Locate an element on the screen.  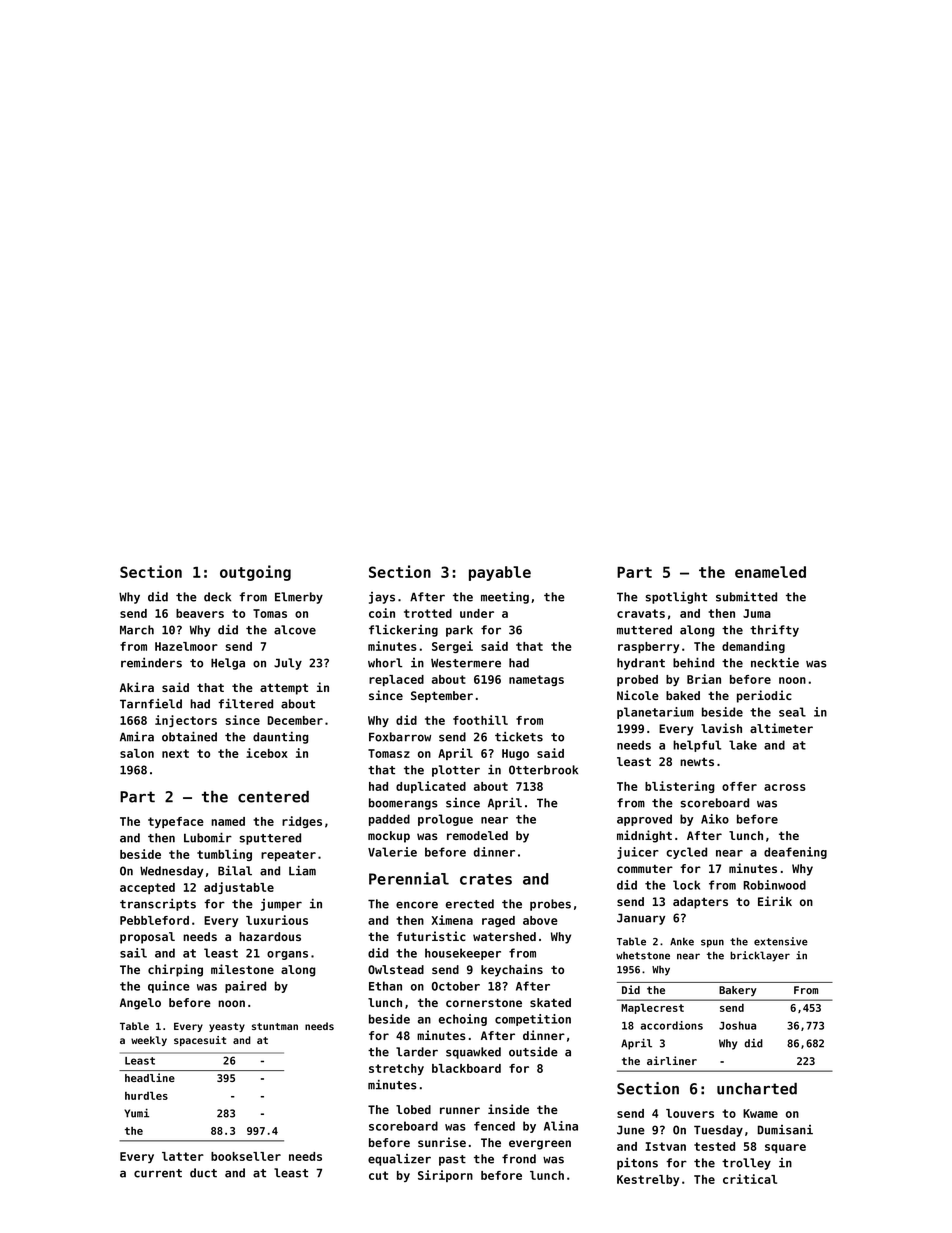
boomerangs is located at coordinates (403, 804).
